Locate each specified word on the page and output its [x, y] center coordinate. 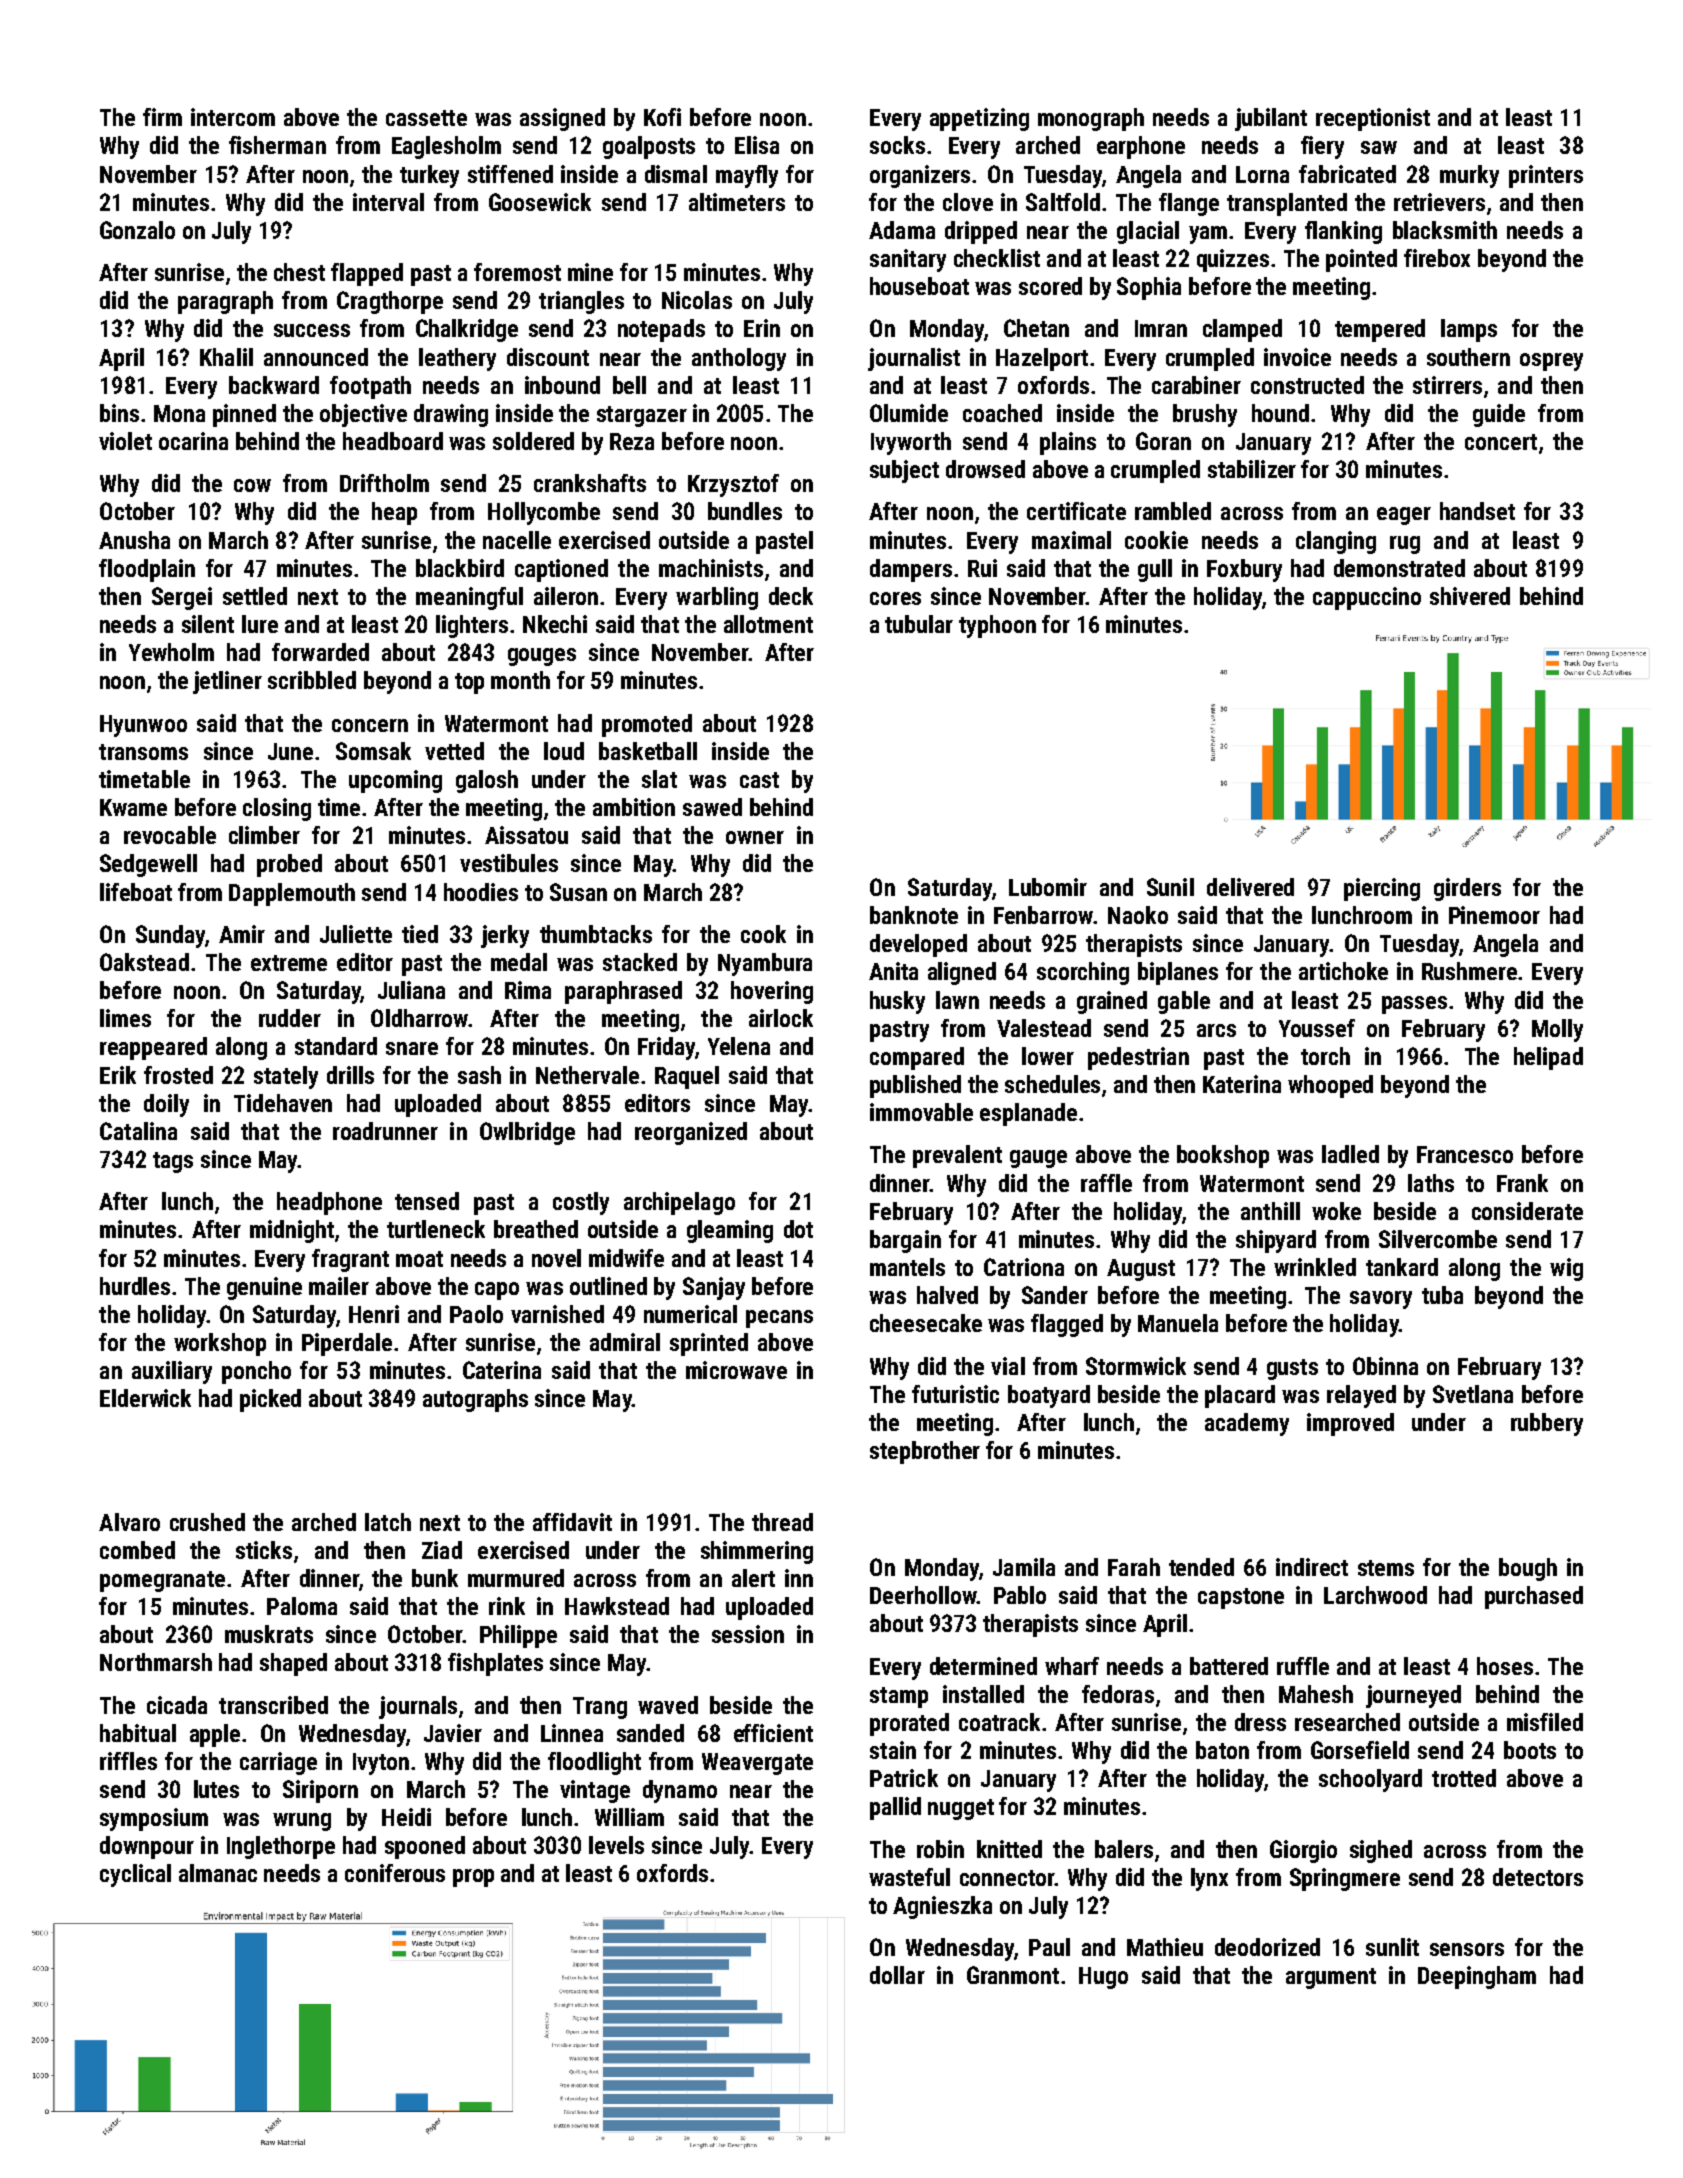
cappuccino [1367, 598]
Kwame [133, 807]
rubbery [1547, 1424]
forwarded [320, 652]
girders [1467, 889]
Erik [118, 1075]
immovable [921, 1112]
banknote [914, 915]
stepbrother [925, 1452]
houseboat [919, 286]
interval [388, 202]
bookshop [1223, 1156]
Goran [1163, 441]
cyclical [135, 1875]
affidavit [572, 1522]
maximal [1071, 540]
